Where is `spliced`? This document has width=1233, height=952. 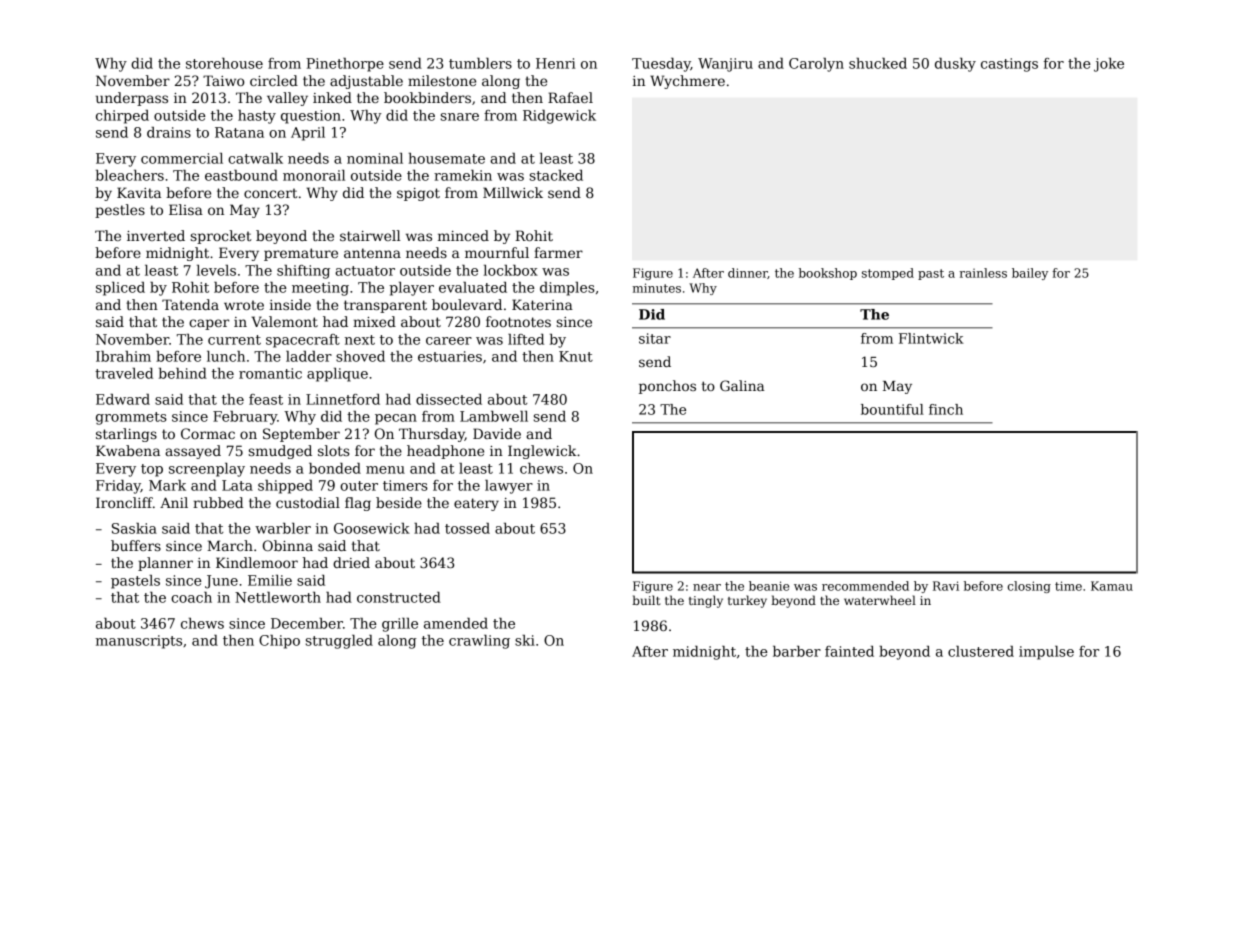
spliced is located at coordinates (120, 289).
